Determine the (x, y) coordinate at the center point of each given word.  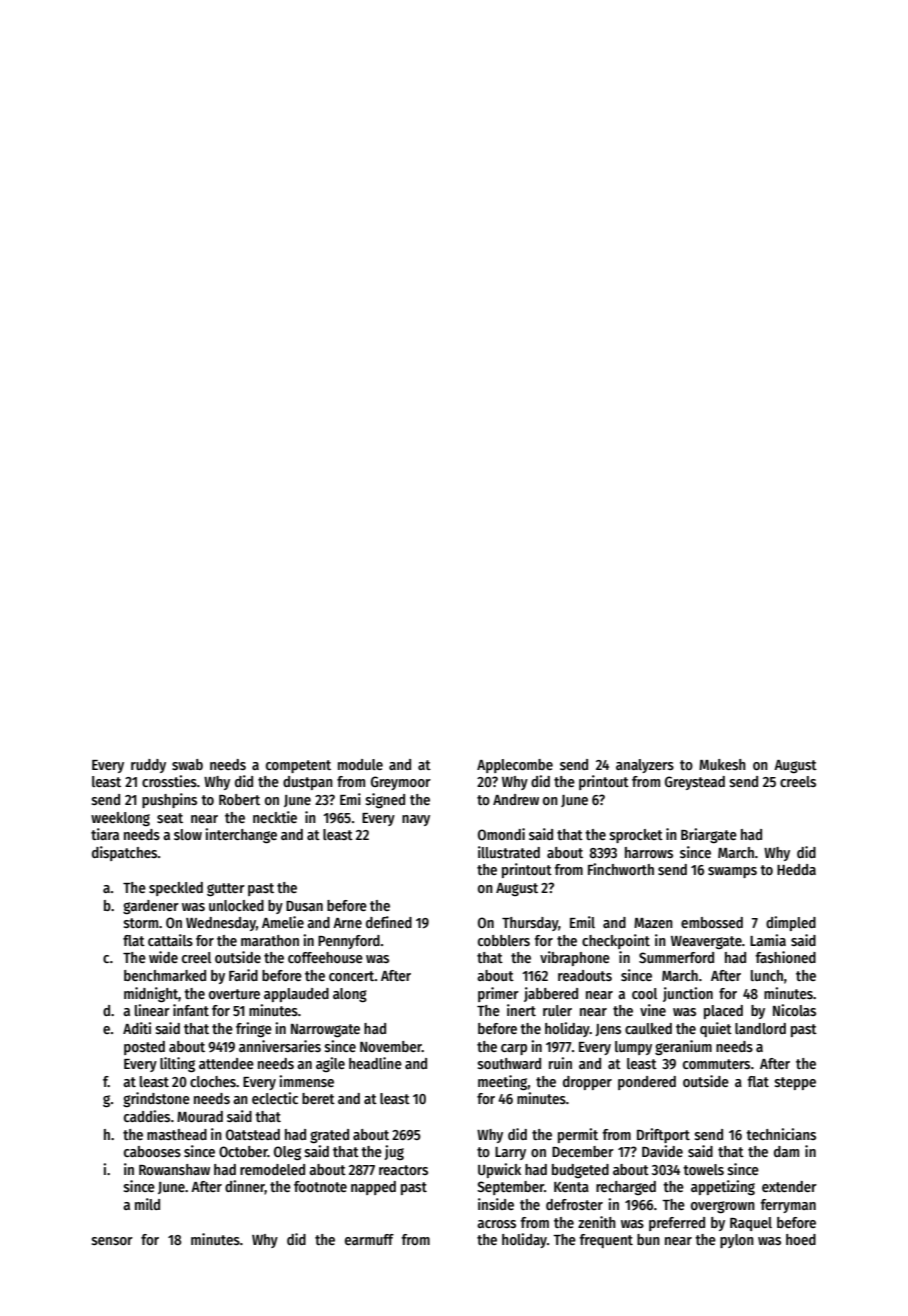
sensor (112, 1241)
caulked (648, 1028)
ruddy (148, 766)
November (391, 1046)
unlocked (236, 905)
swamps (732, 872)
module (360, 764)
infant (191, 1010)
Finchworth (621, 869)
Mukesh (722, 764)
